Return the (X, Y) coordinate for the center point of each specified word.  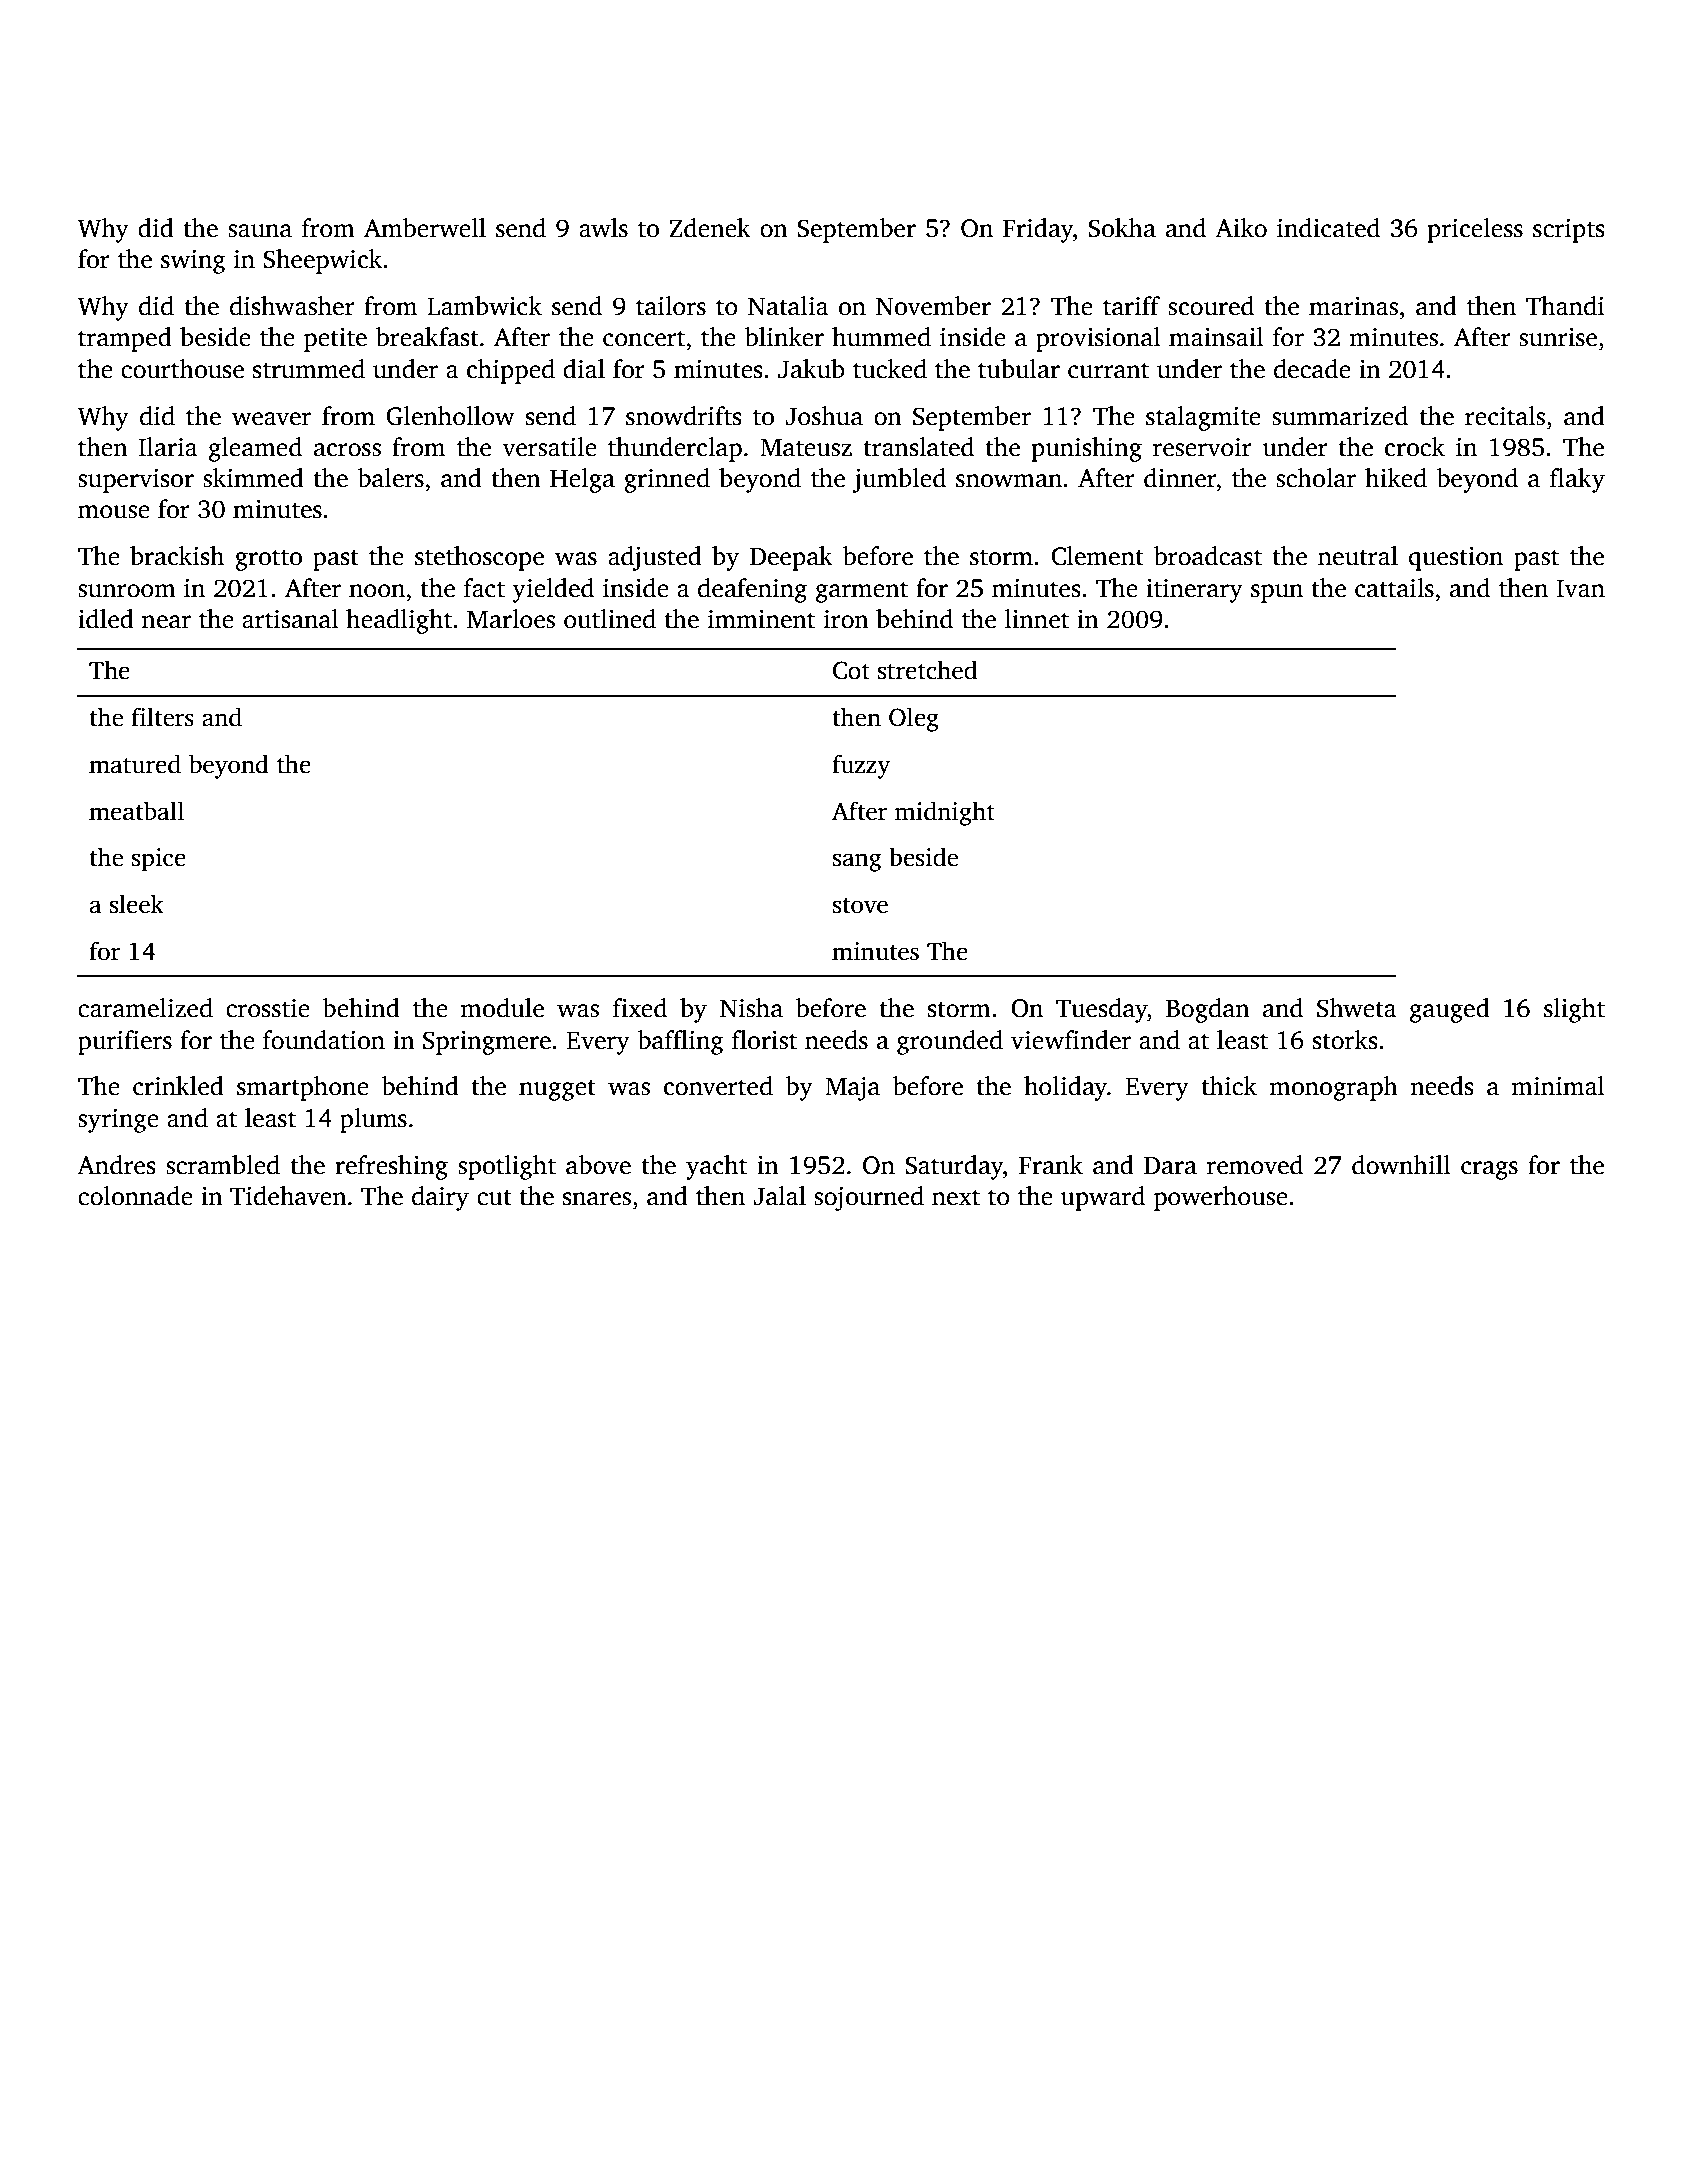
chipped (511, 371)
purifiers (125, 1042)
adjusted (655, 558)
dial (584, 369)
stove (860, 906)
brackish (177, 556)
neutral (1358, 556)
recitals (1505, 416)
